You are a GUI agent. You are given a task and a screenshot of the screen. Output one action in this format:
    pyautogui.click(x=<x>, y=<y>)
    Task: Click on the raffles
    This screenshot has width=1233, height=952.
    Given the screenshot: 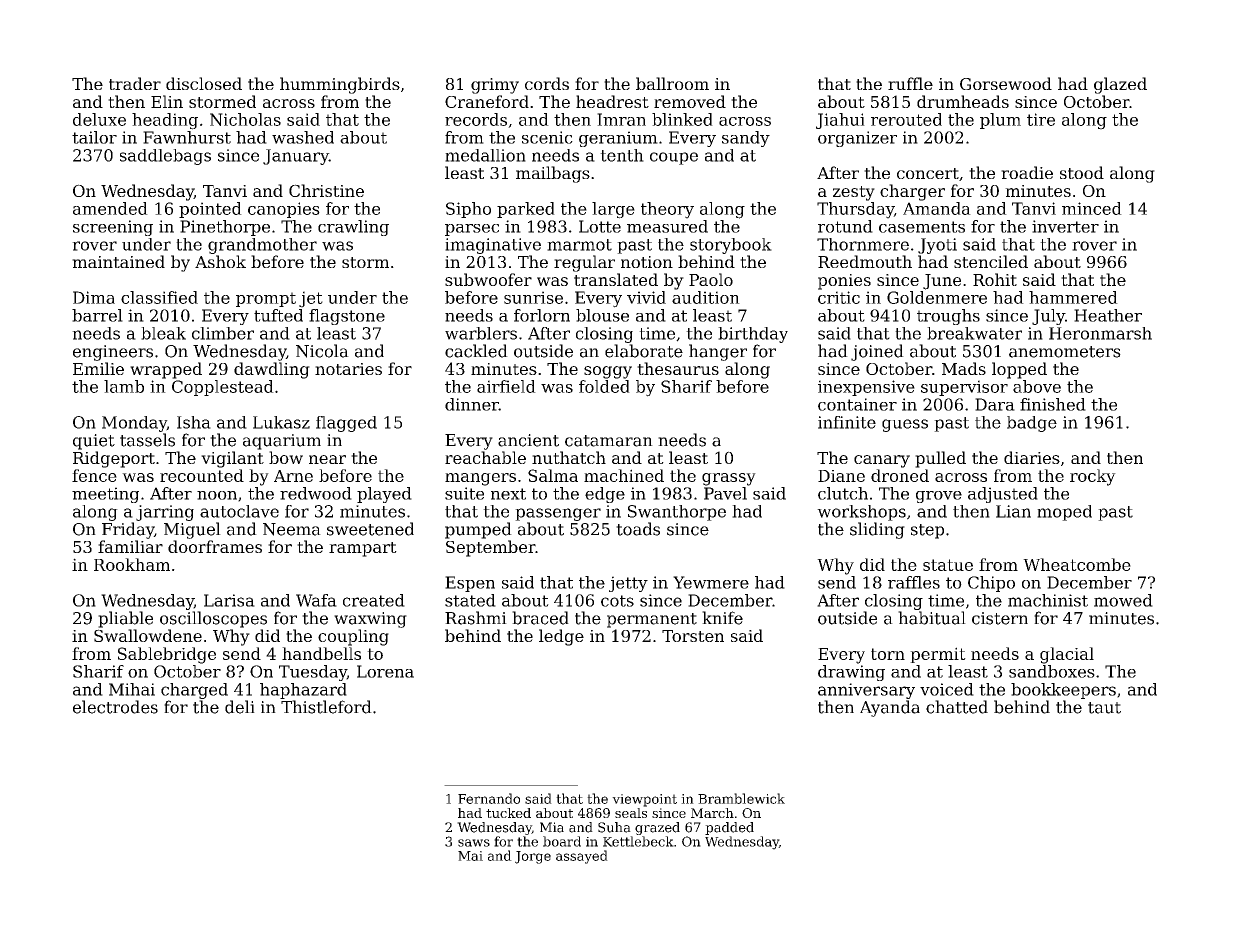 What is the action you would take?
    pyautogui.click(x=914, y=582)
